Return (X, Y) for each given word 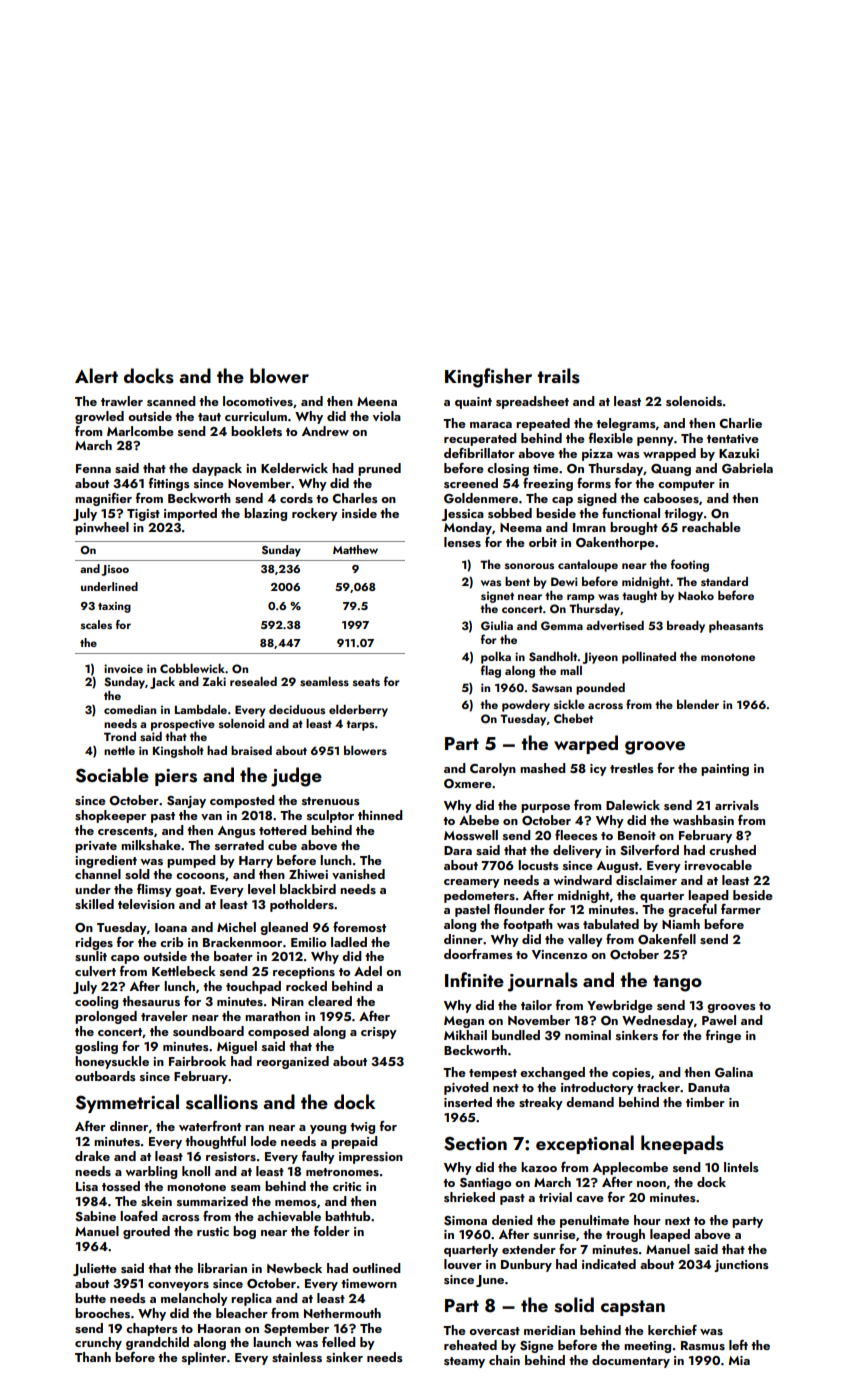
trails (558, 376)
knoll (196, 1171)
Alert (96, 375)
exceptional (585, 1144)
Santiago (485, 1184)
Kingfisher (488, 378)
